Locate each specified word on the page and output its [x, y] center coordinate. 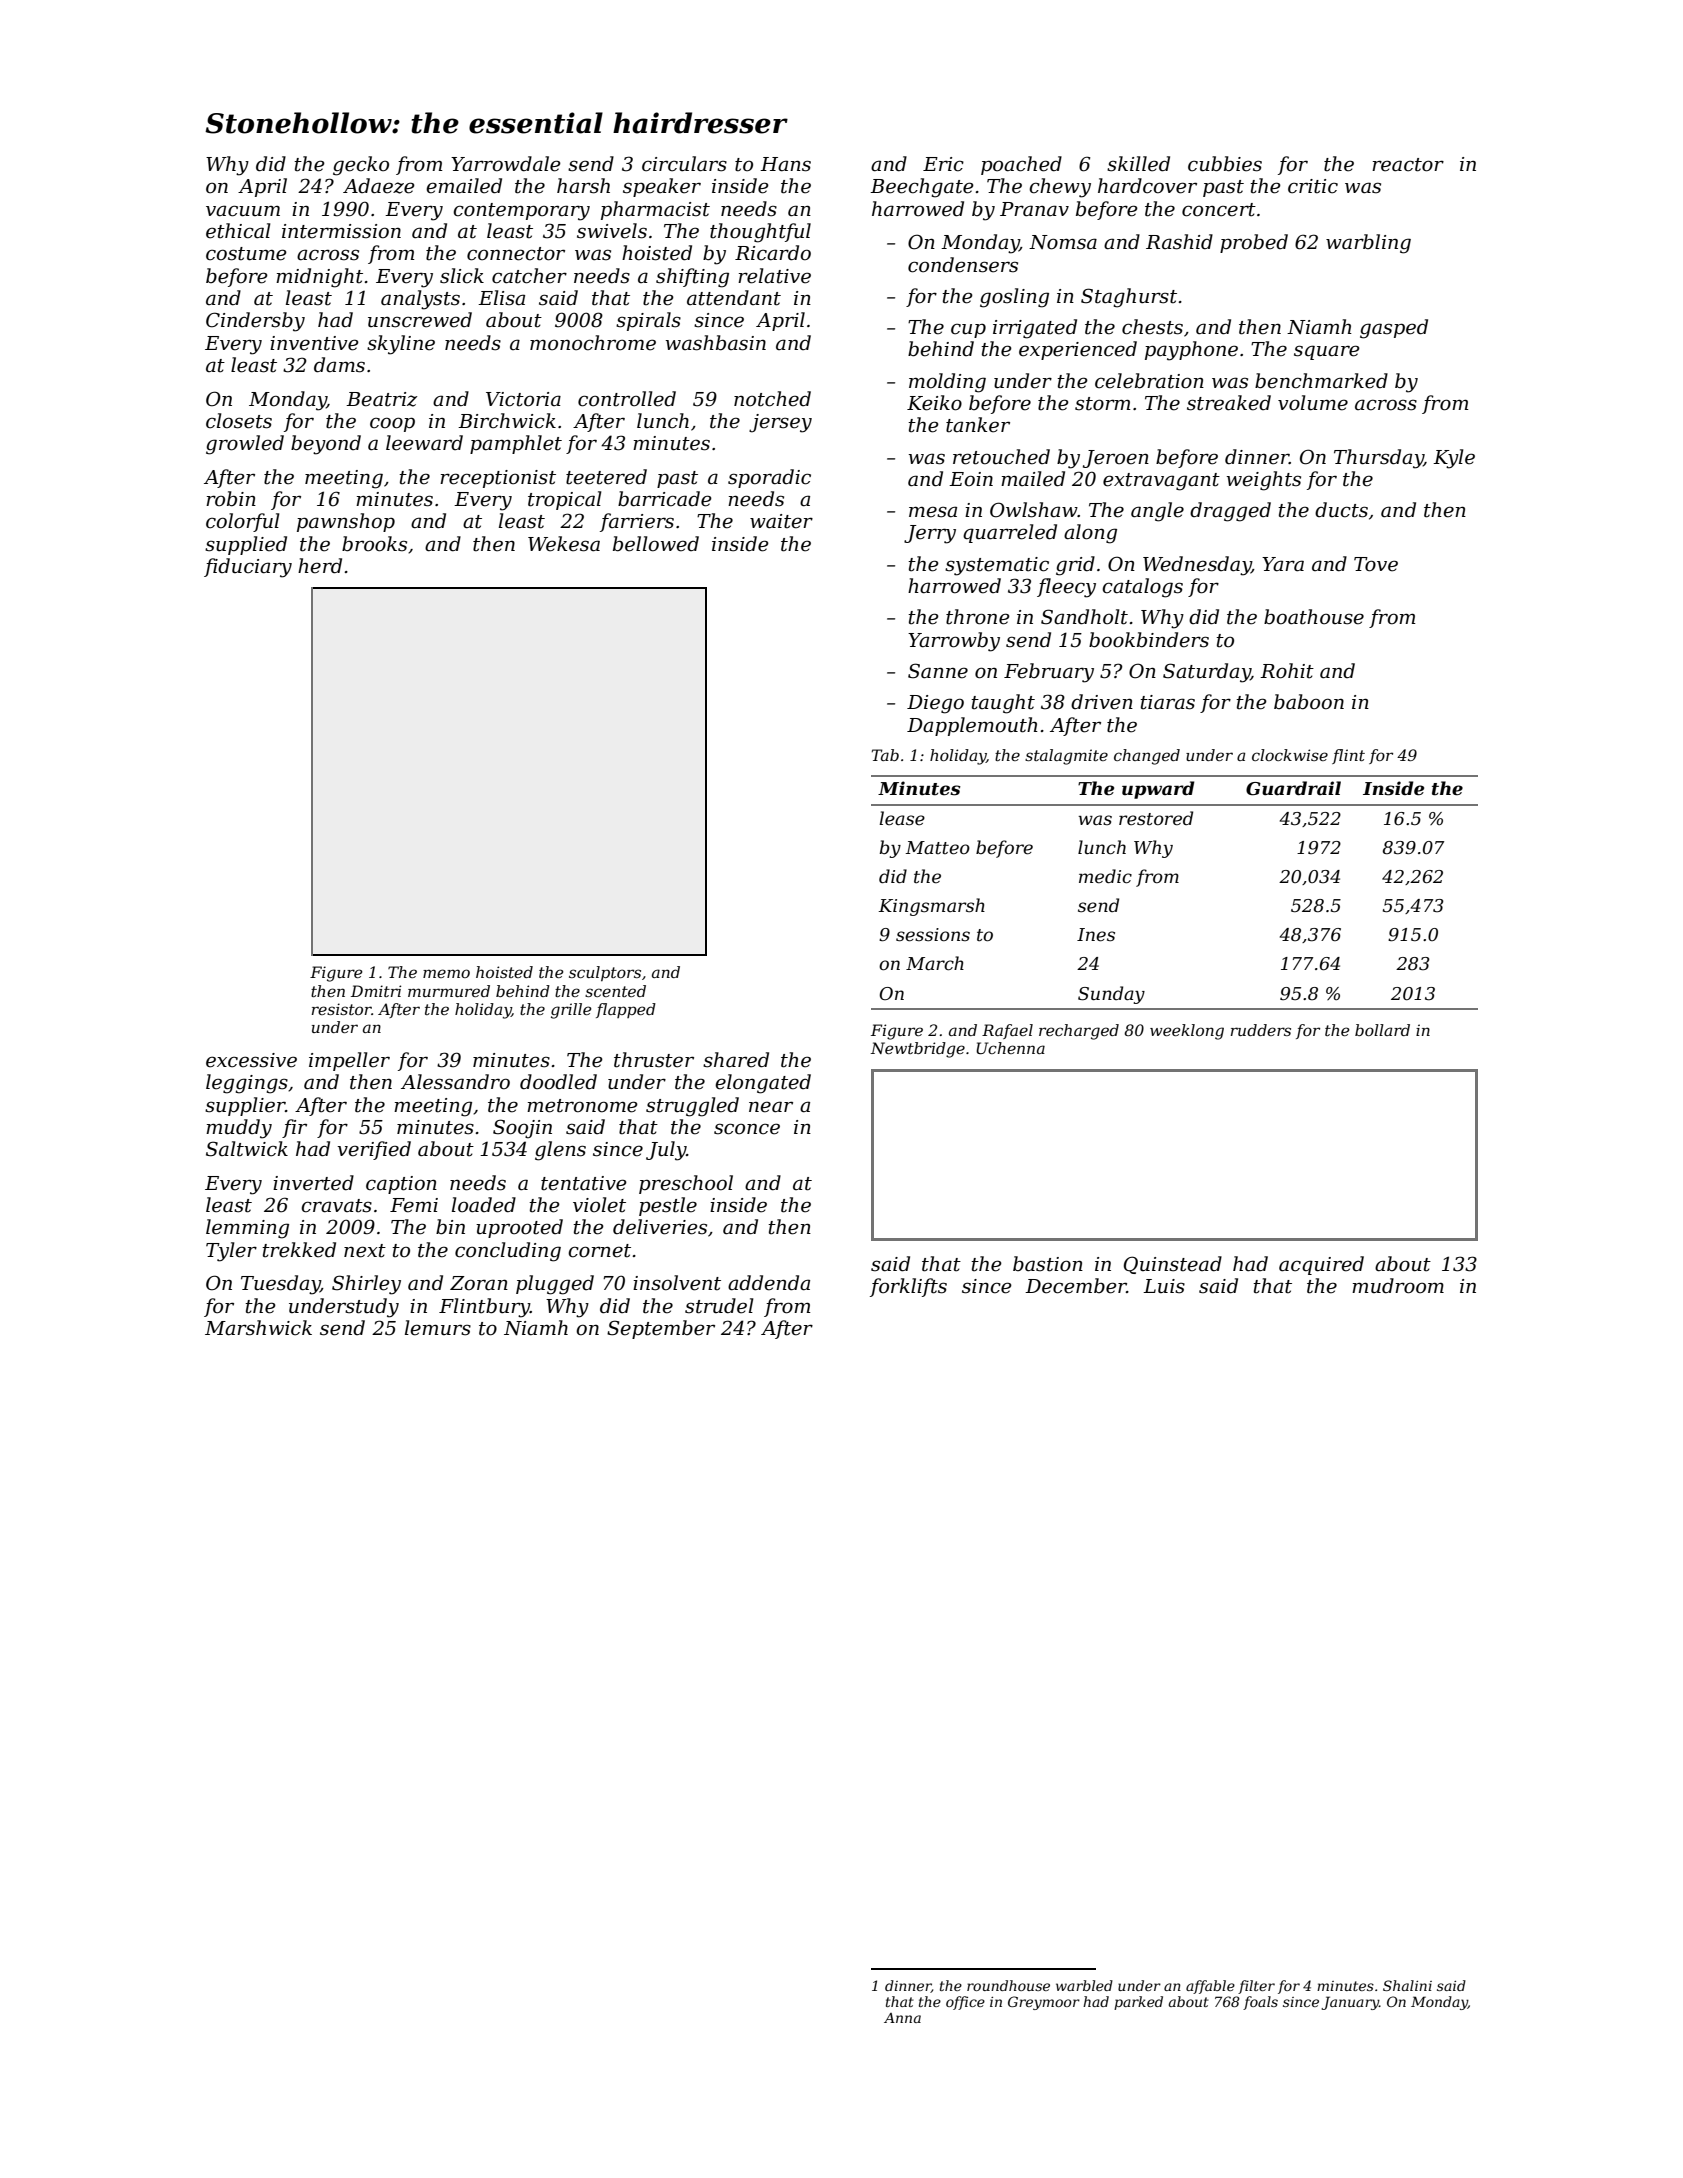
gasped [1394, 329]
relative [774, 276]
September [661, 1329]
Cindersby [255, 322]
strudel [719, 1306]
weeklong [1187, 1032]
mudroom [1398, 1286]
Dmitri [376, 991]
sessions [933, 935]
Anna [902, 2018]
